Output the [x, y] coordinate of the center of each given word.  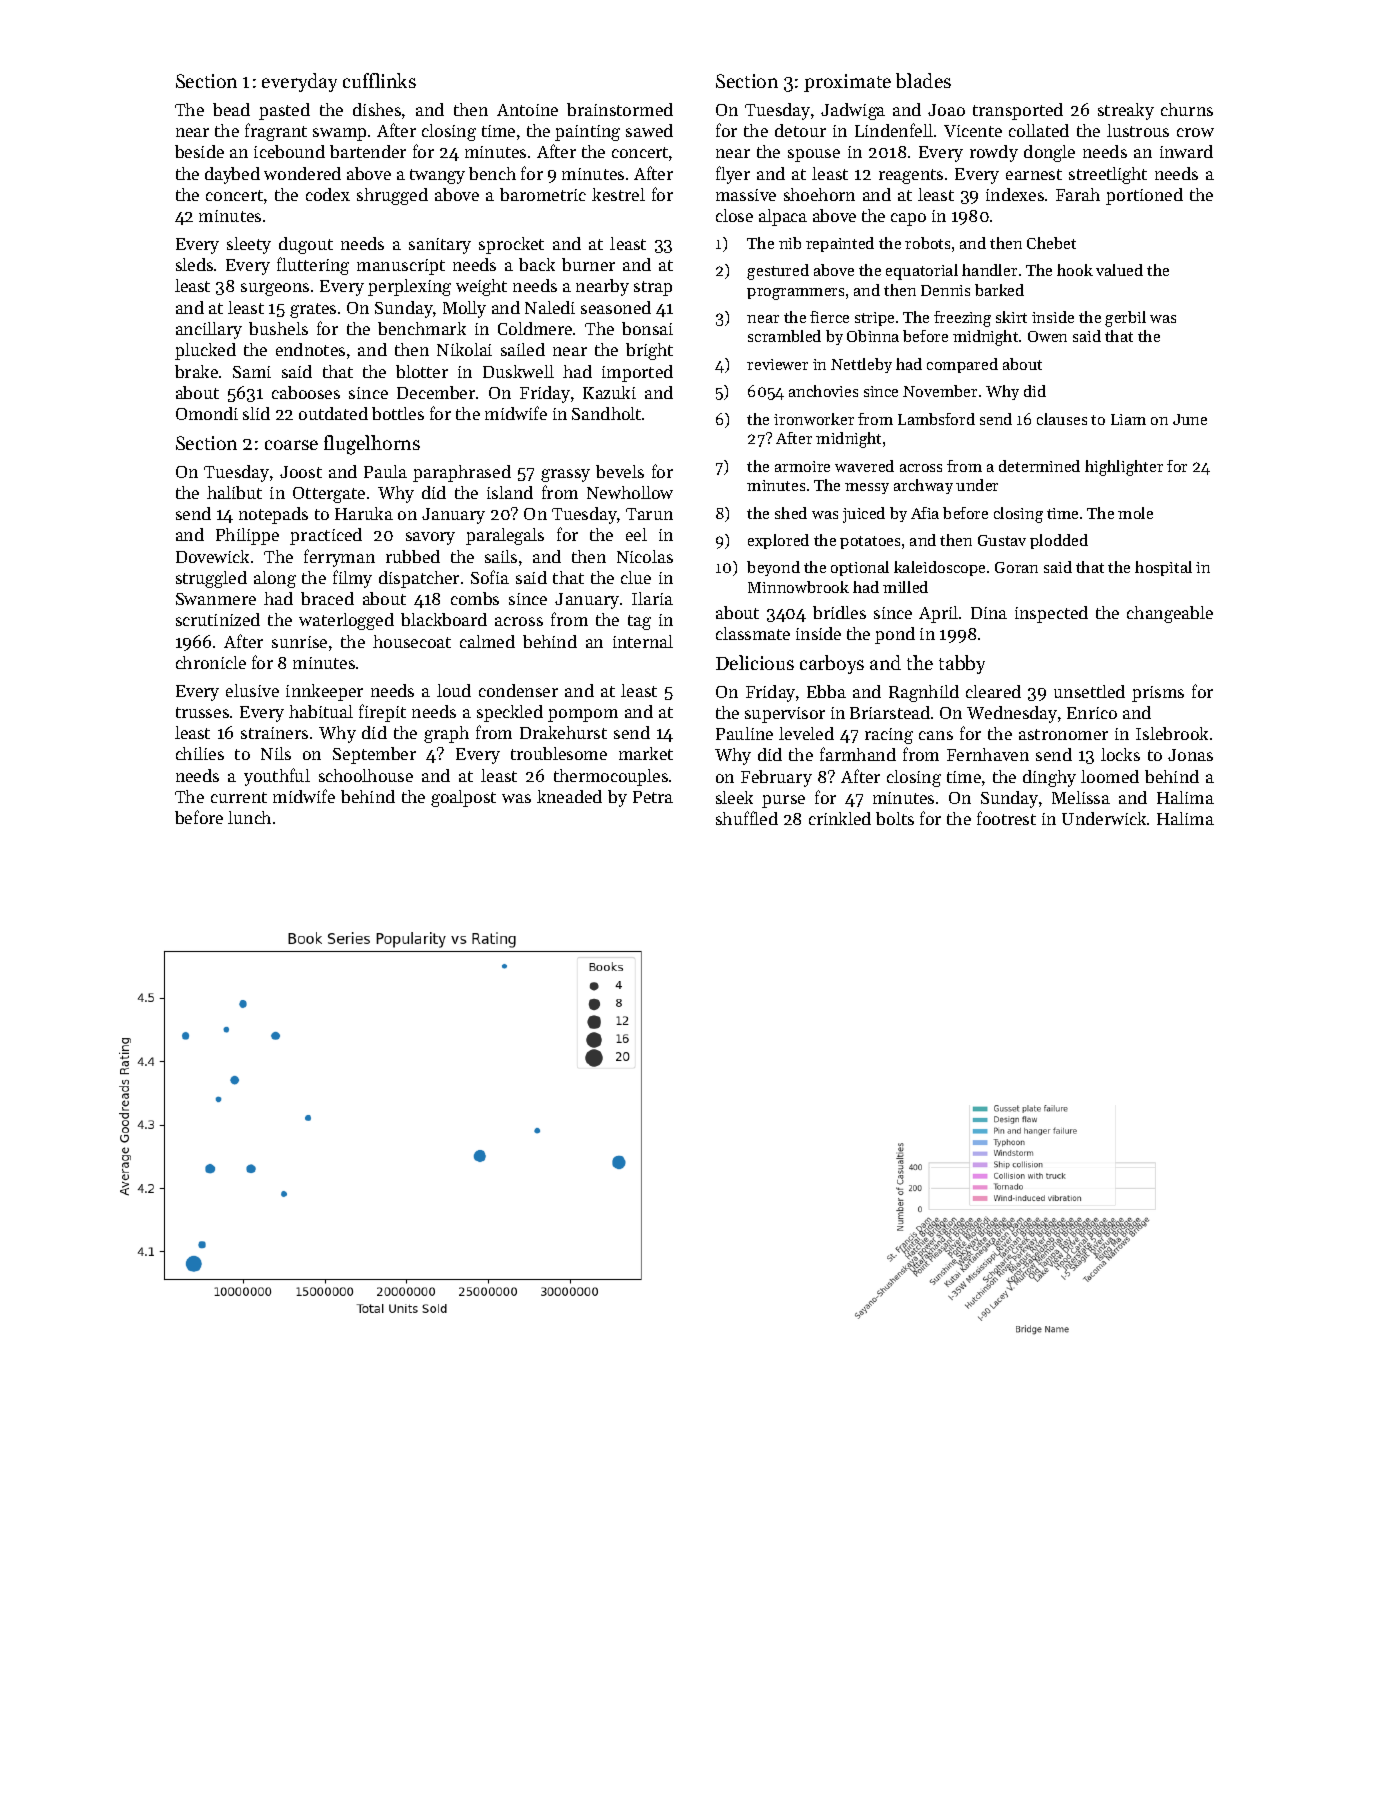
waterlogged [346, 621]
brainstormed [620, 109]
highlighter [1124, 468]
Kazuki [609, 392]
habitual [321, 711]
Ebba [826, 691]
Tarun [649, 514]
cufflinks [379, 80]
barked [999, 290]
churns [1187, 109]
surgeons [275, 289]
